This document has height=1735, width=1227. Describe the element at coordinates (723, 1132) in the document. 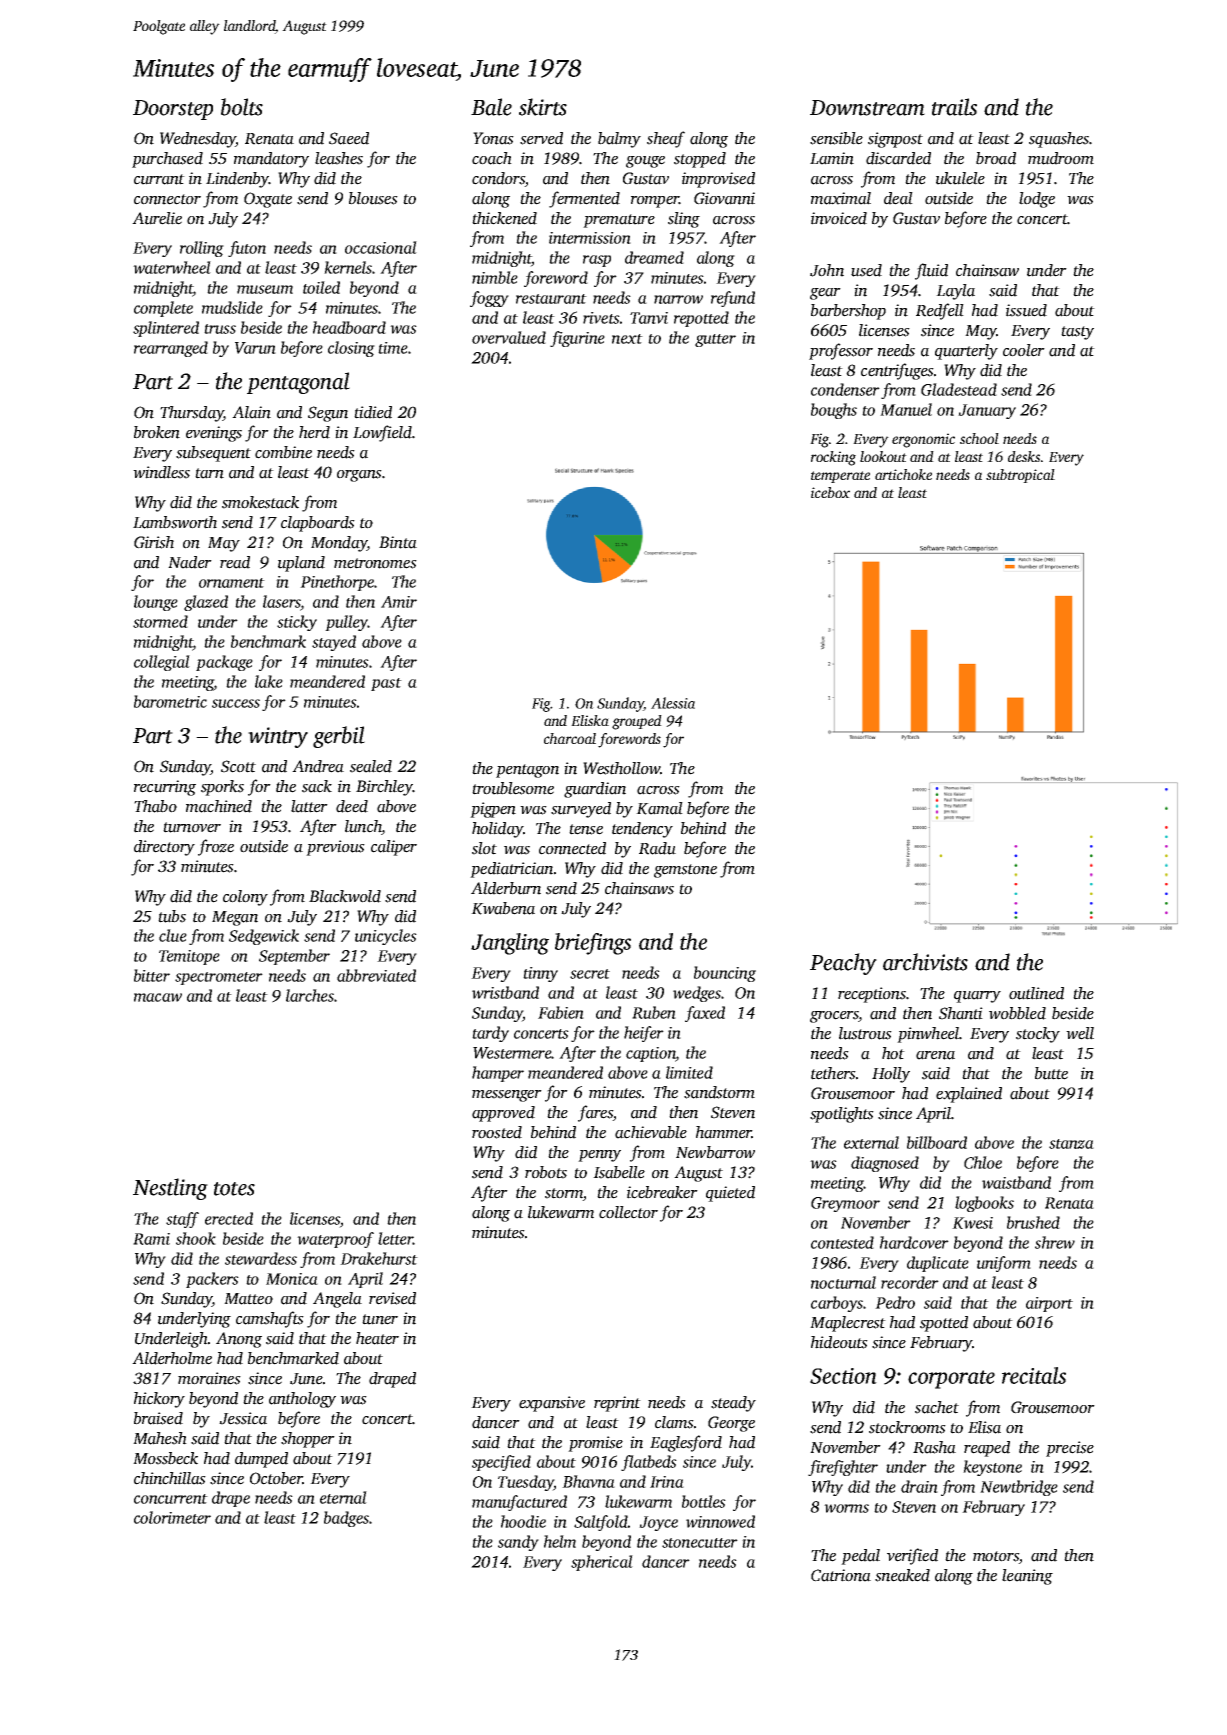

I see `hammer` at that location.
